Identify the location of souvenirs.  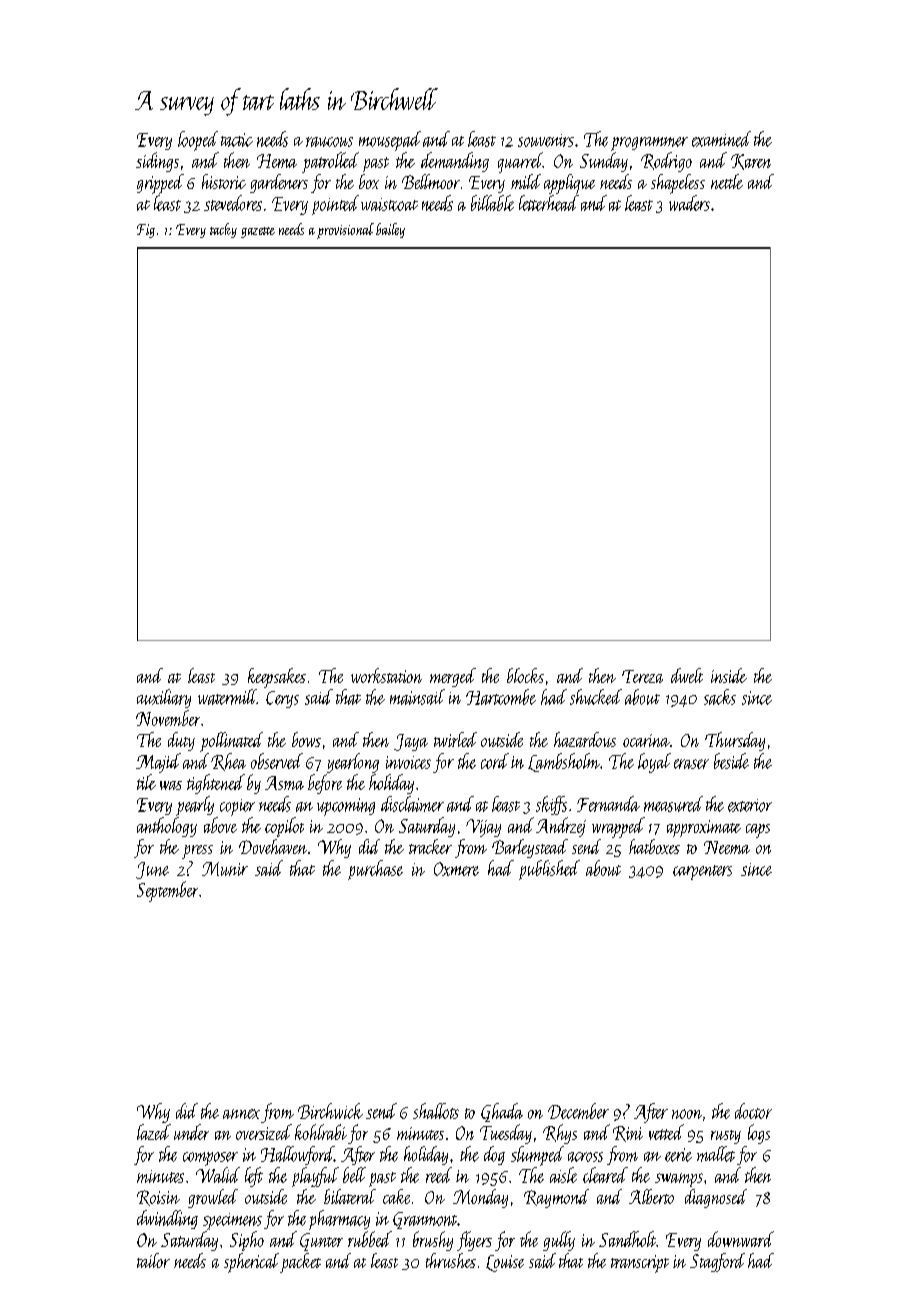
(546, 140).
